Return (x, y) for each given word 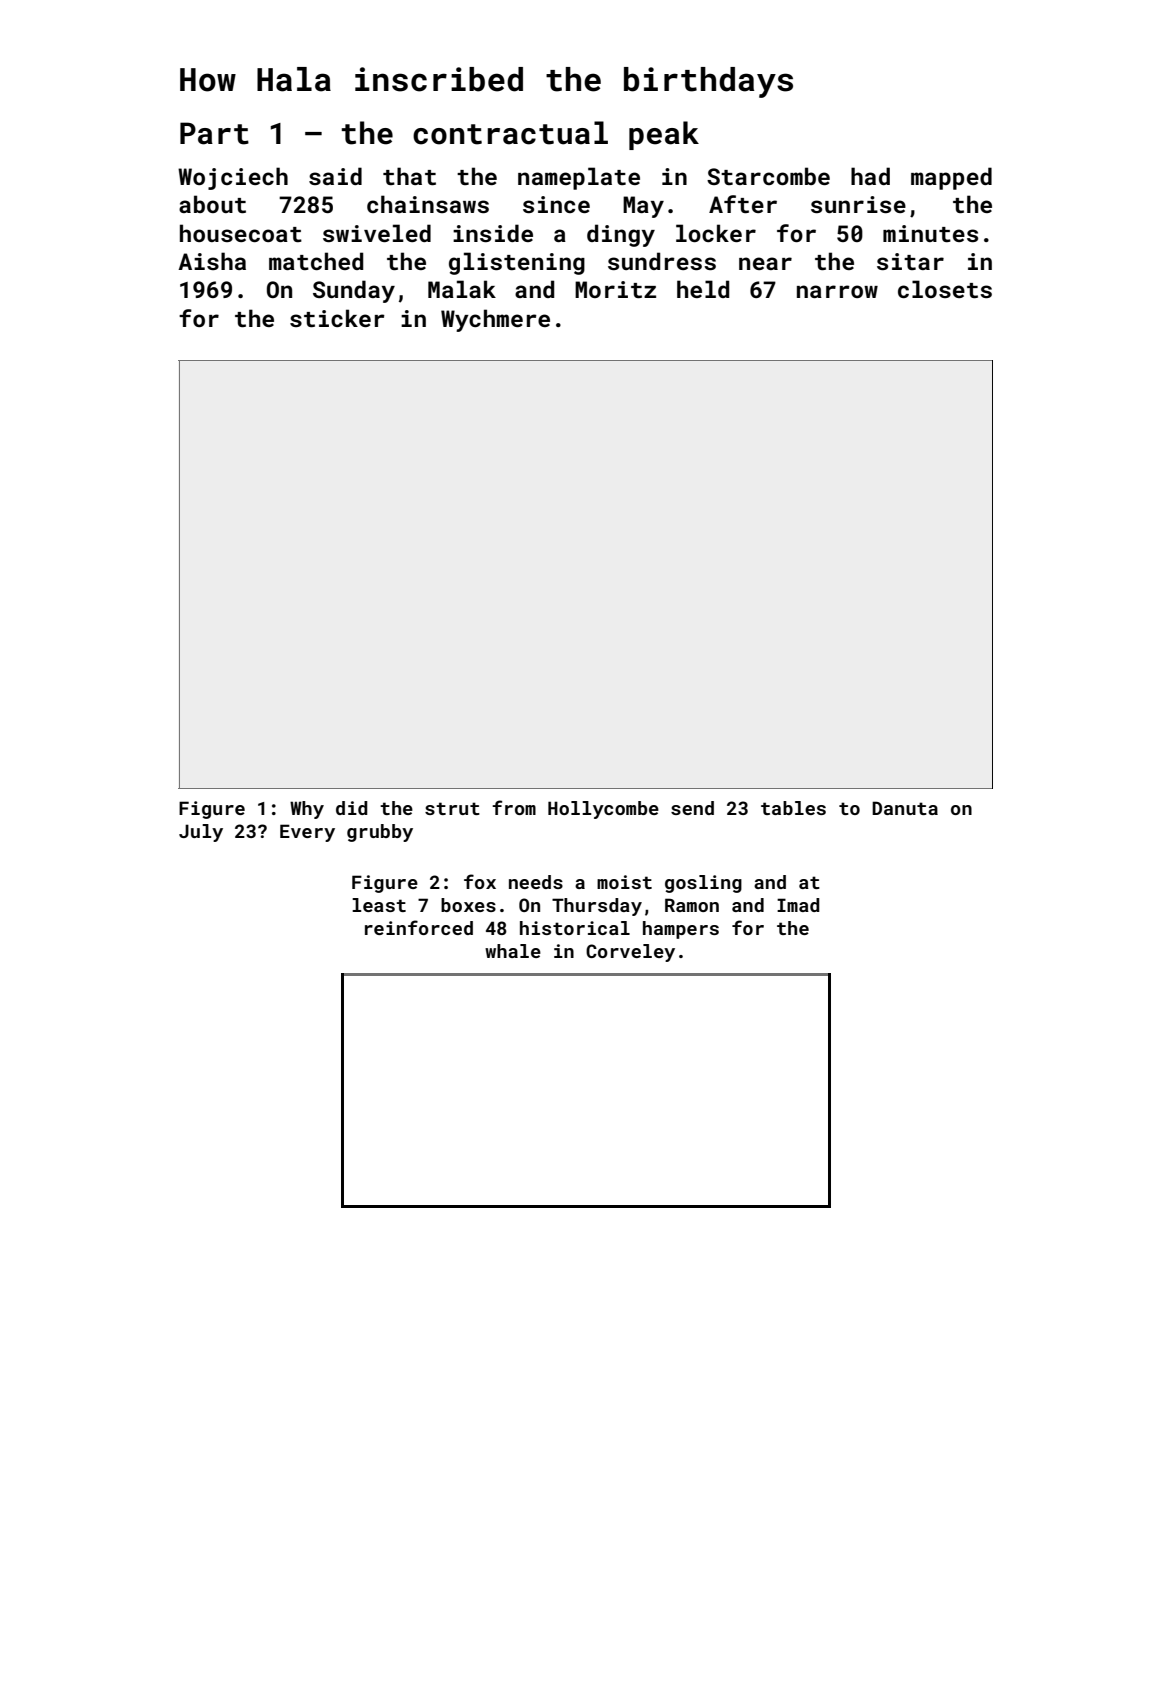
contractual (510, 133)
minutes (930, 233)
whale (513, 951)
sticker (337, 318)
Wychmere (495, 320)
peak (664, 135)
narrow (837, 291)
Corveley (630, 953)
